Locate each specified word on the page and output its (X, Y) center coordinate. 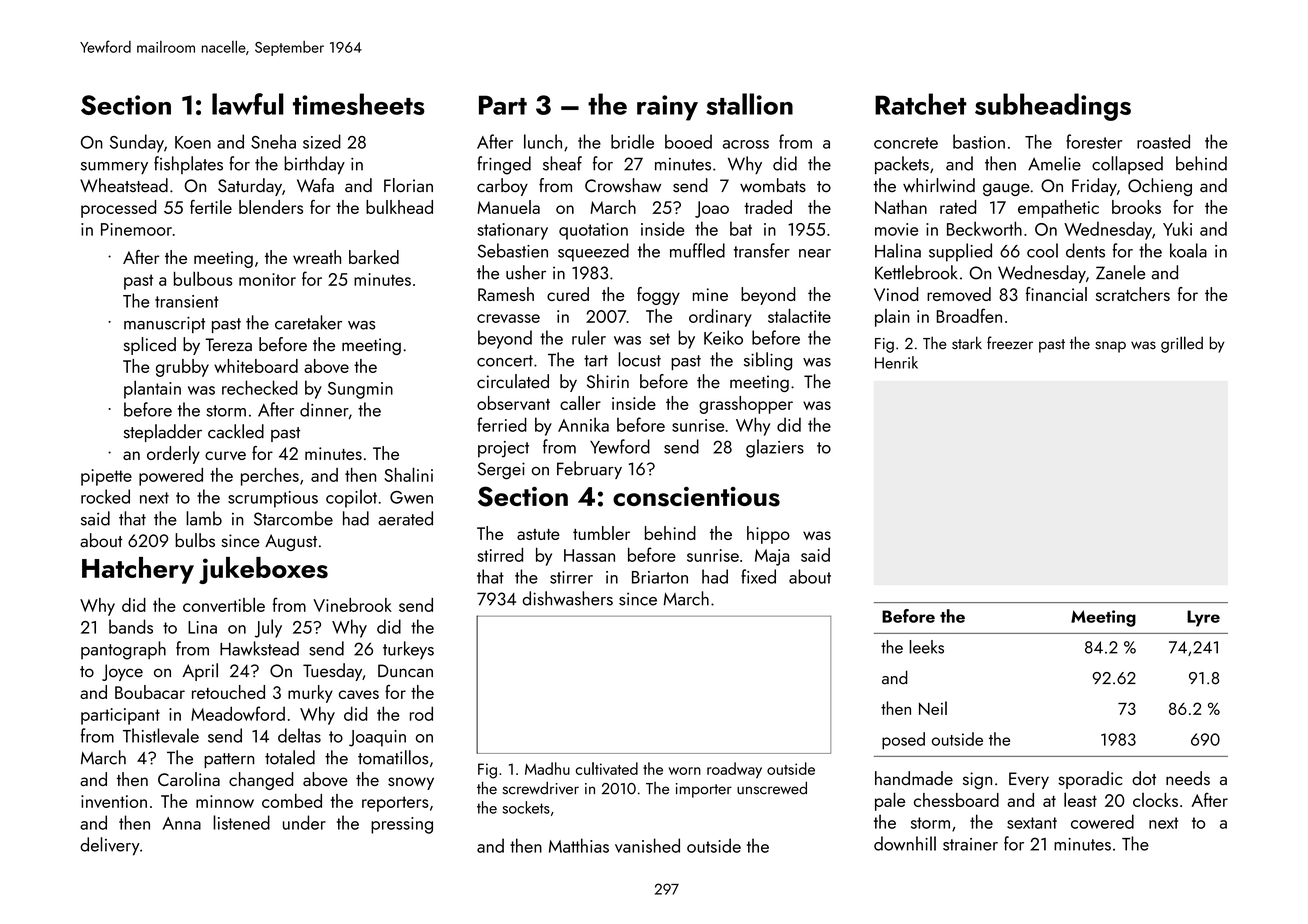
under (304, 822)
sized (322, 141)
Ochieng (1160, 187)
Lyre (1203, 618)
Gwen (411, 497)
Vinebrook (352, 605)
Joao (712, 209)
